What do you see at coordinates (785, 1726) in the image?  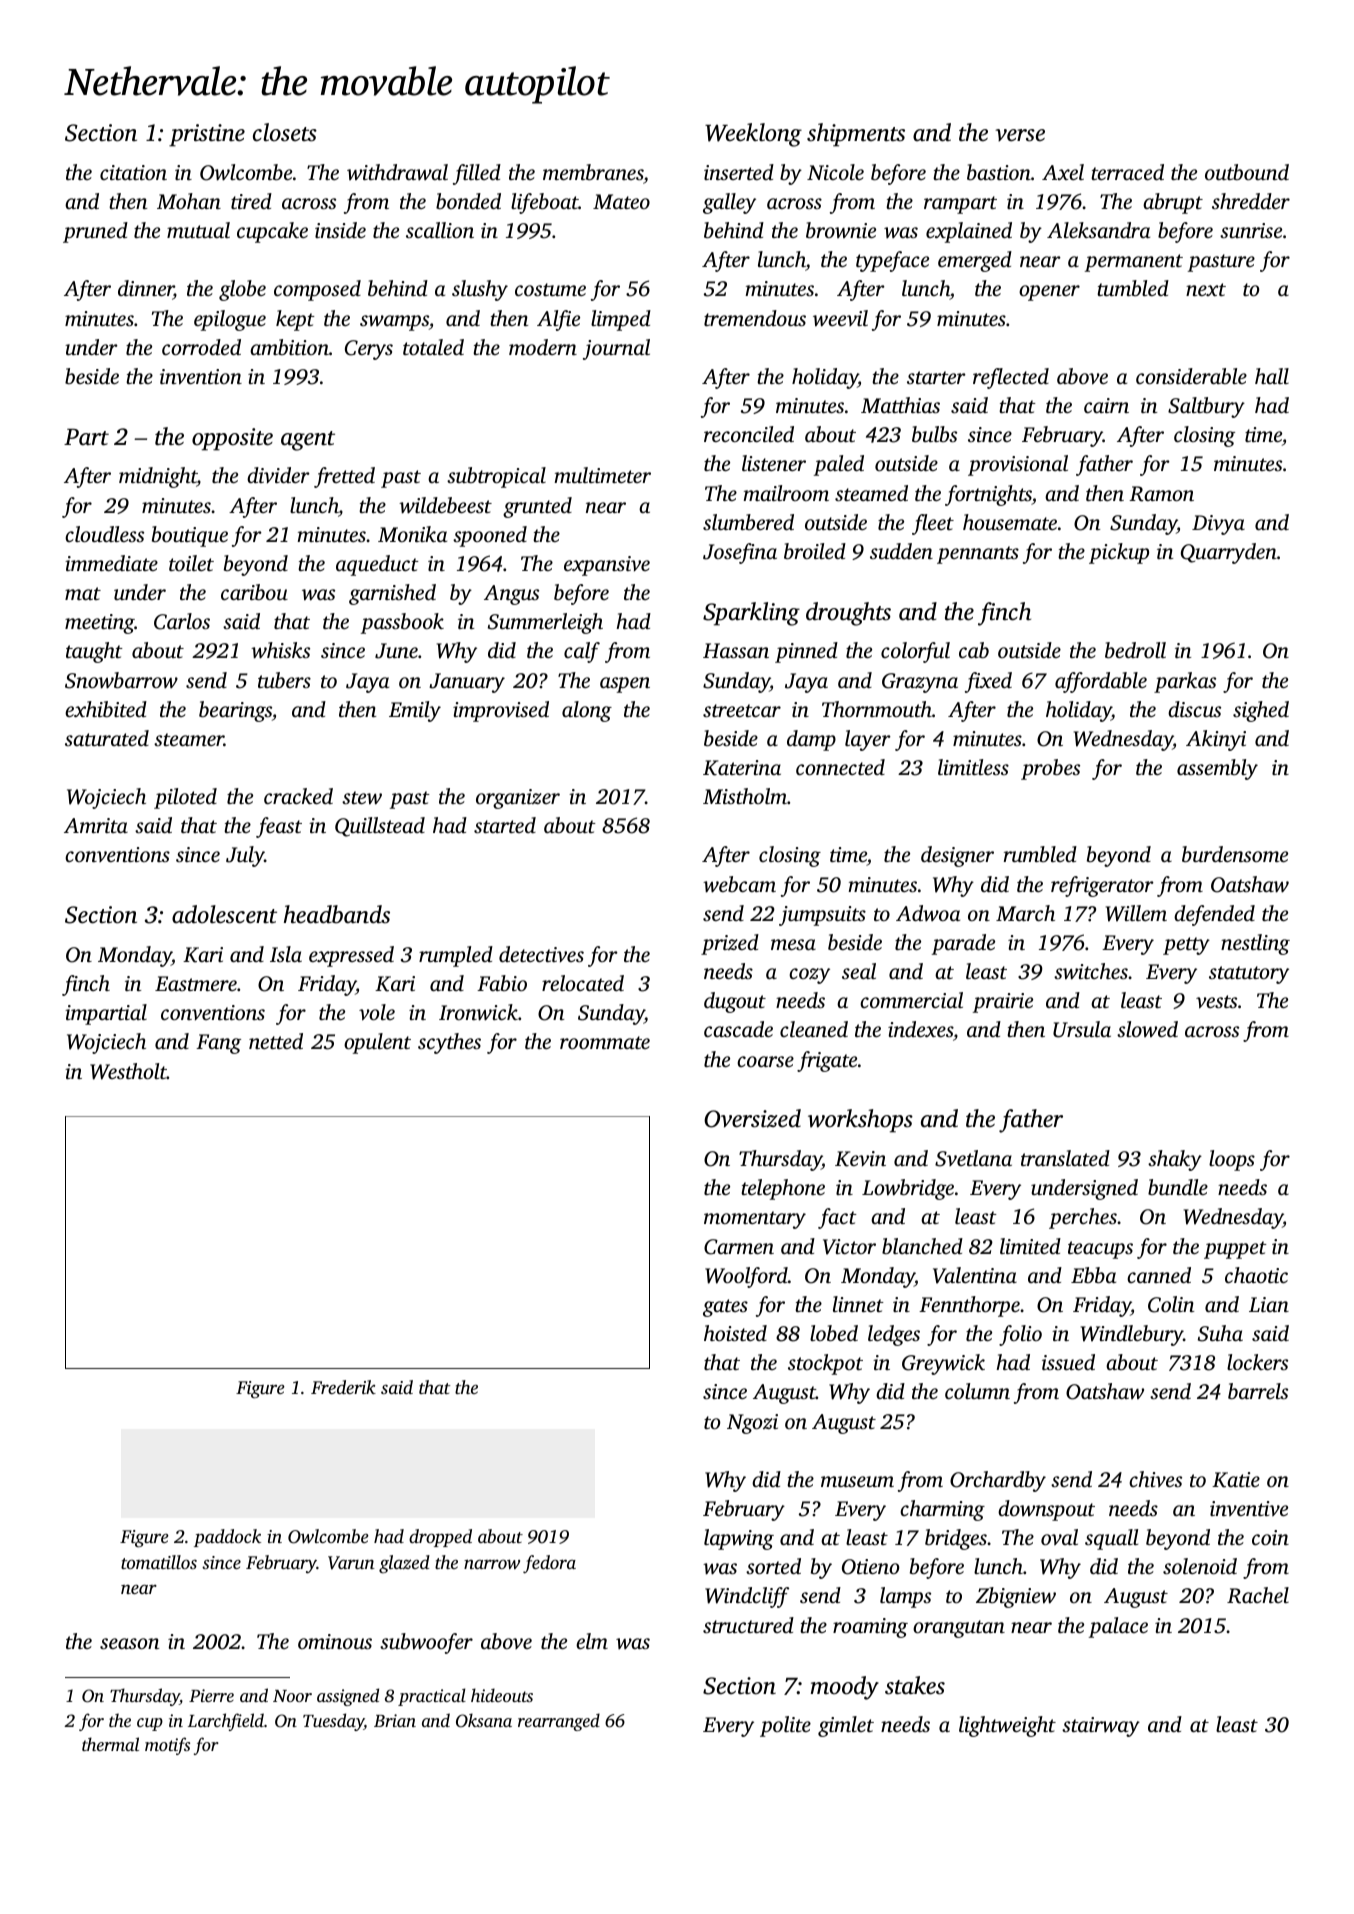 I see `polite` at bounding box center [785, 1726].
